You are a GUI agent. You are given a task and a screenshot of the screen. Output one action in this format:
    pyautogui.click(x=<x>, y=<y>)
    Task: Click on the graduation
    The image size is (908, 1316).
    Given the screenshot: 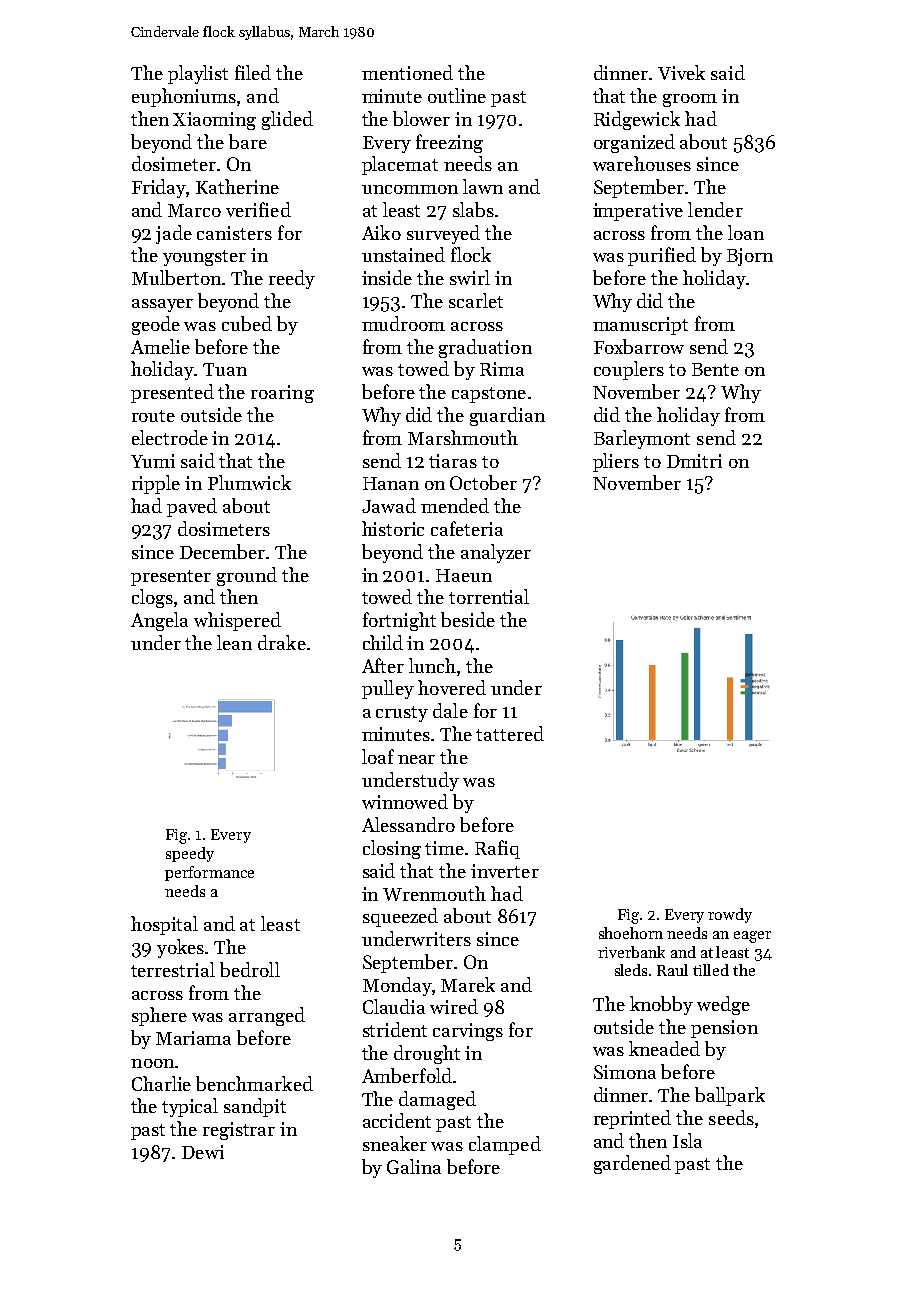 What is the action you would take?
    pyautogui.click(x=485, y=348)
